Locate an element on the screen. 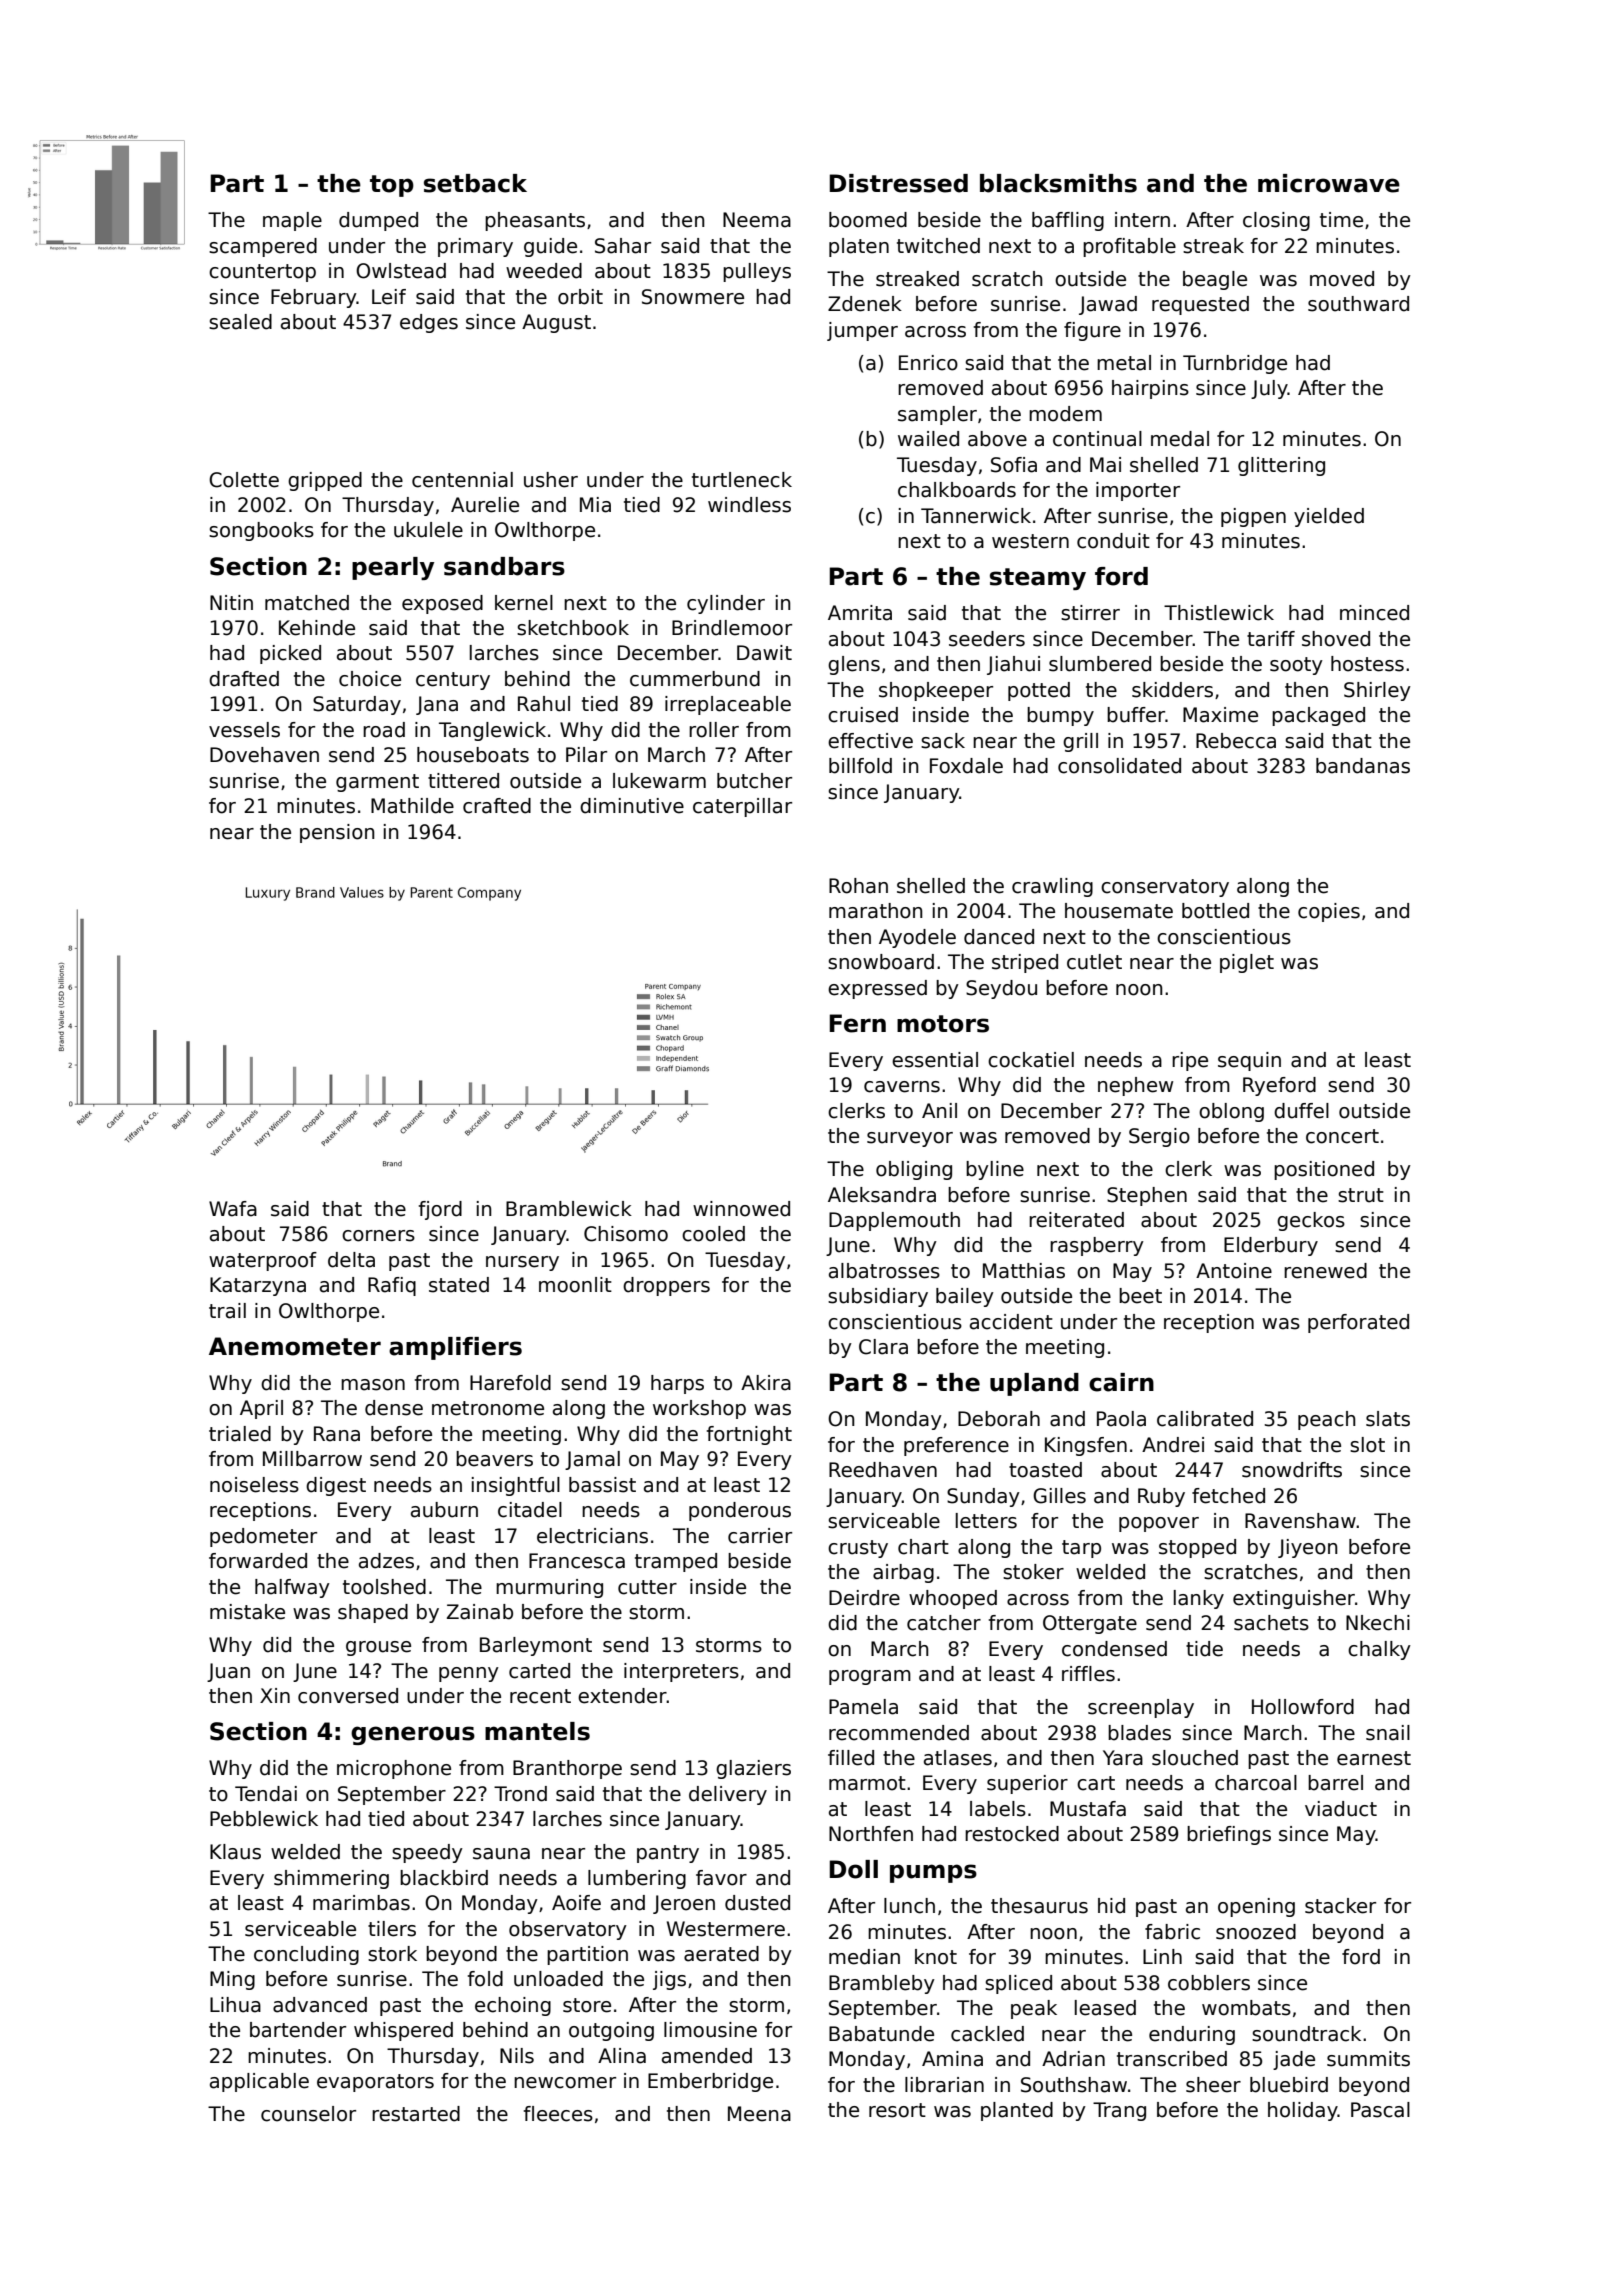 Image resolution: width=1620 pixels, height=2292 pixels. blackbird is located at coordinates (444, 1878).
